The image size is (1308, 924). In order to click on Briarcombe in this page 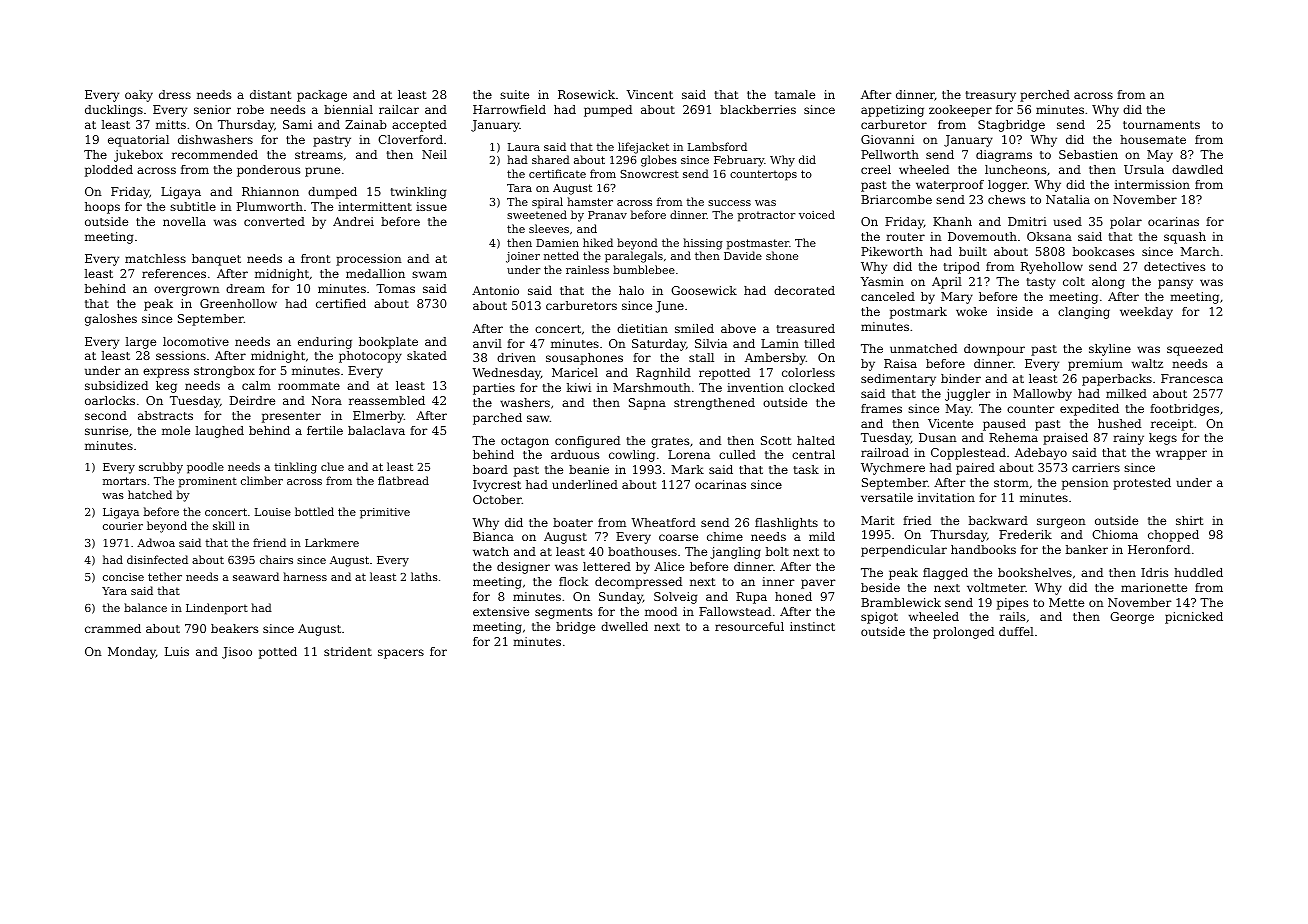, I will do `click(896, 199)`.
